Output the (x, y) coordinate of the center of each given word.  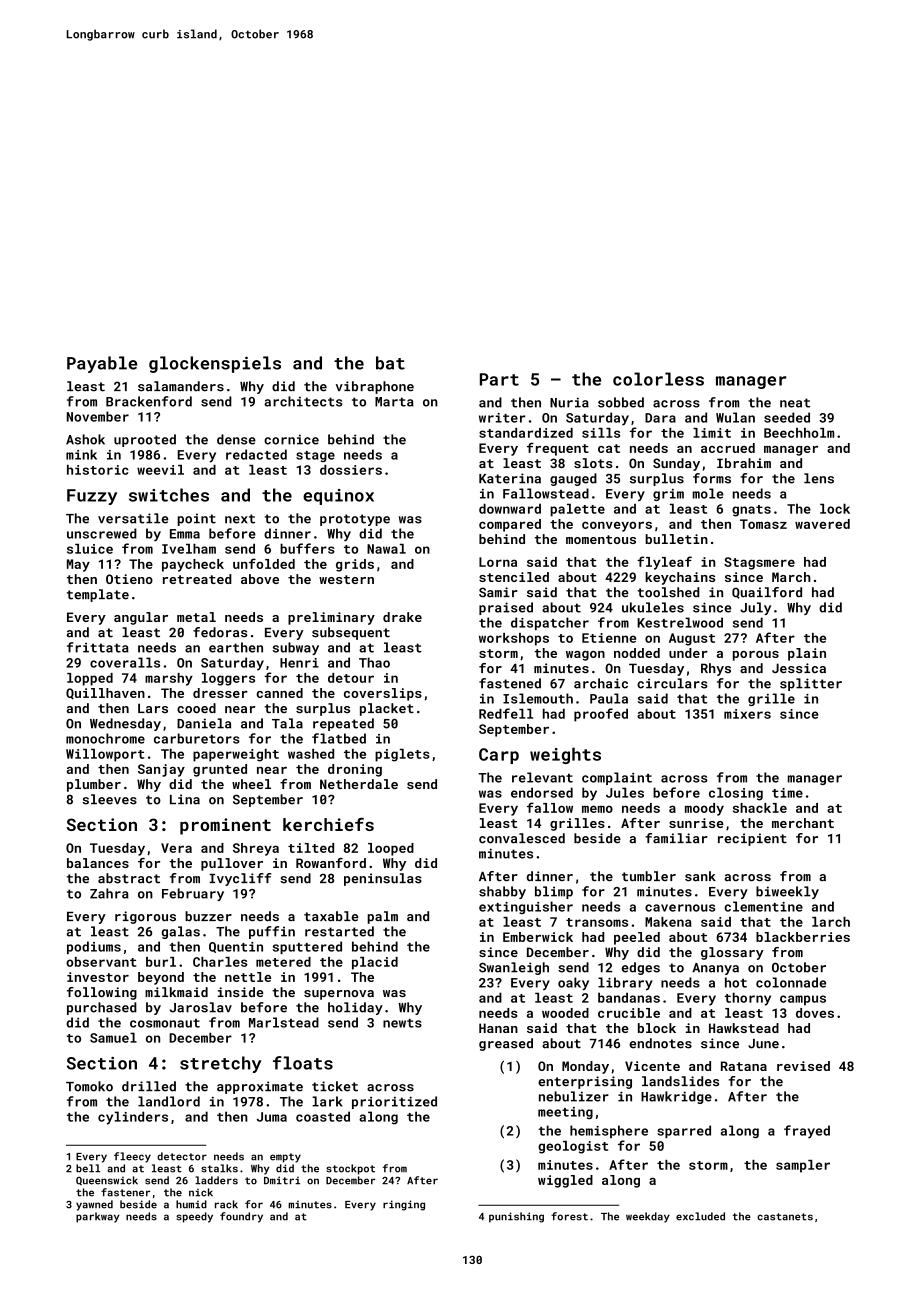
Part (499, 379)
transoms (597, 922)
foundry (241, 1217)
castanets (785, 1217)
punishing (516, 1217)
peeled (637, 938)
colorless (658, 379)
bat (390, 363)
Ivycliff (240, 879)
